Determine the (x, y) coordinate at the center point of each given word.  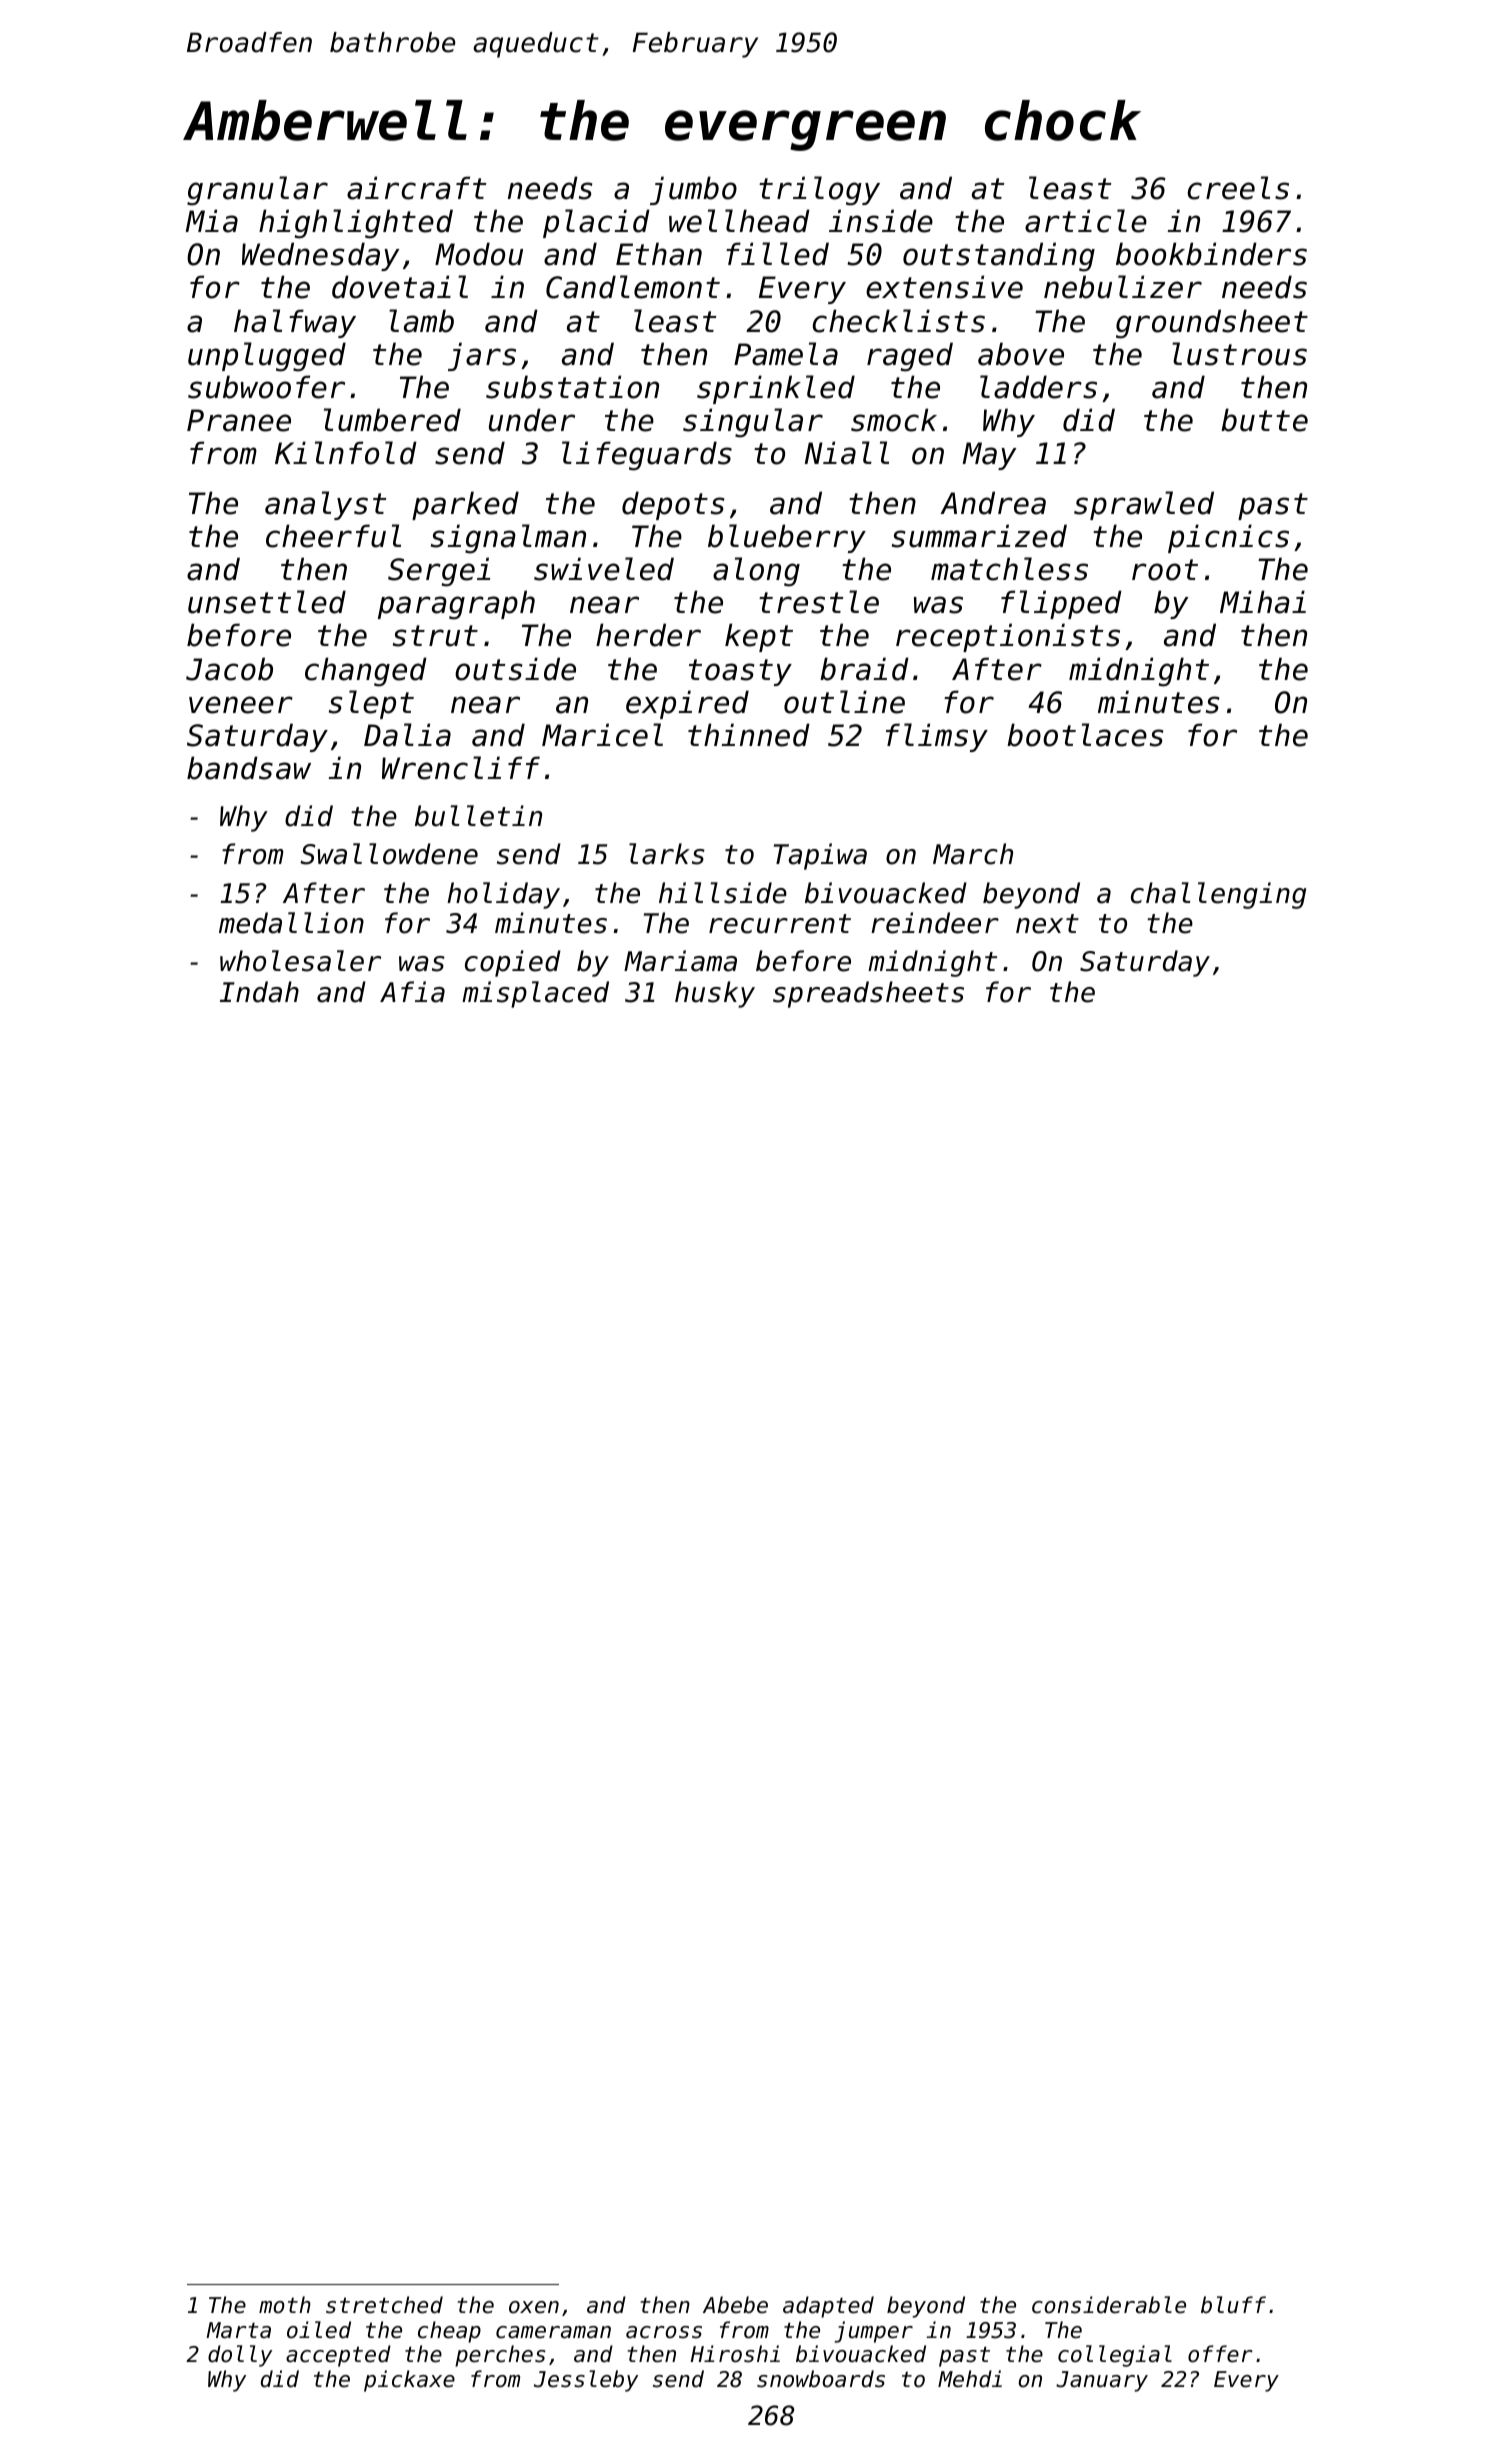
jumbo (693, 190)
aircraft (416, 188)
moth (285, 2305)
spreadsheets (868, 994)
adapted (828, 2307)
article (1086, 221)
